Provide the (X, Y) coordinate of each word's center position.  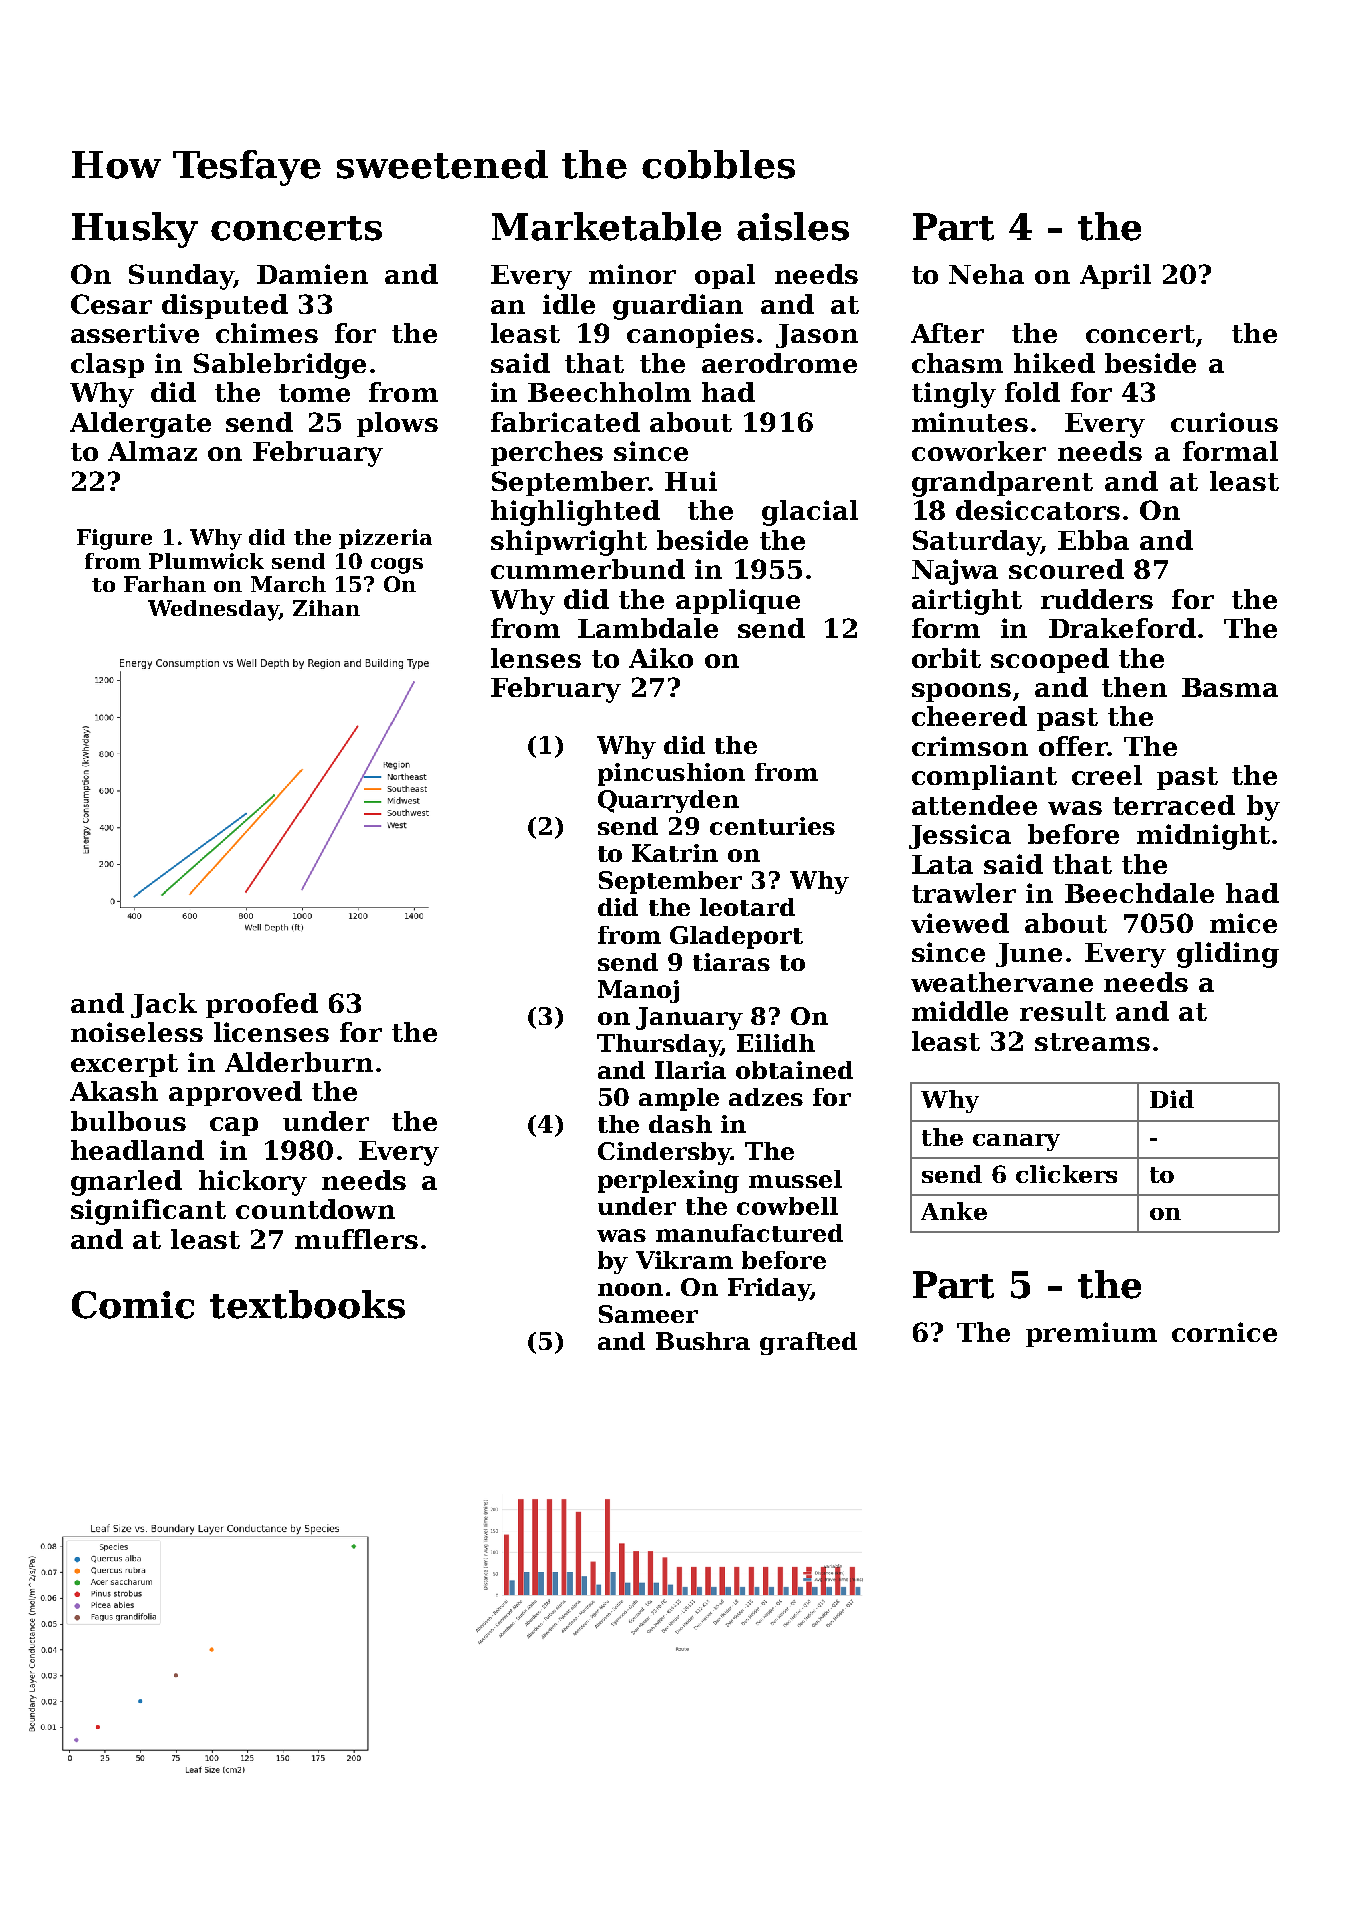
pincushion (671, 774)
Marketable (606, 226)
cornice (1224, 1332)
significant (148, 1212)
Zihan (326, 608)
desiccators (1038, 510)
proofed (262, 1005)
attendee (974, 805)
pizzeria (385, 539)
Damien (312, 274)
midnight (1203, 837)
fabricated (565, 422)
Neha (986, 274)
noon (630, 1289)
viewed (960, 923)
